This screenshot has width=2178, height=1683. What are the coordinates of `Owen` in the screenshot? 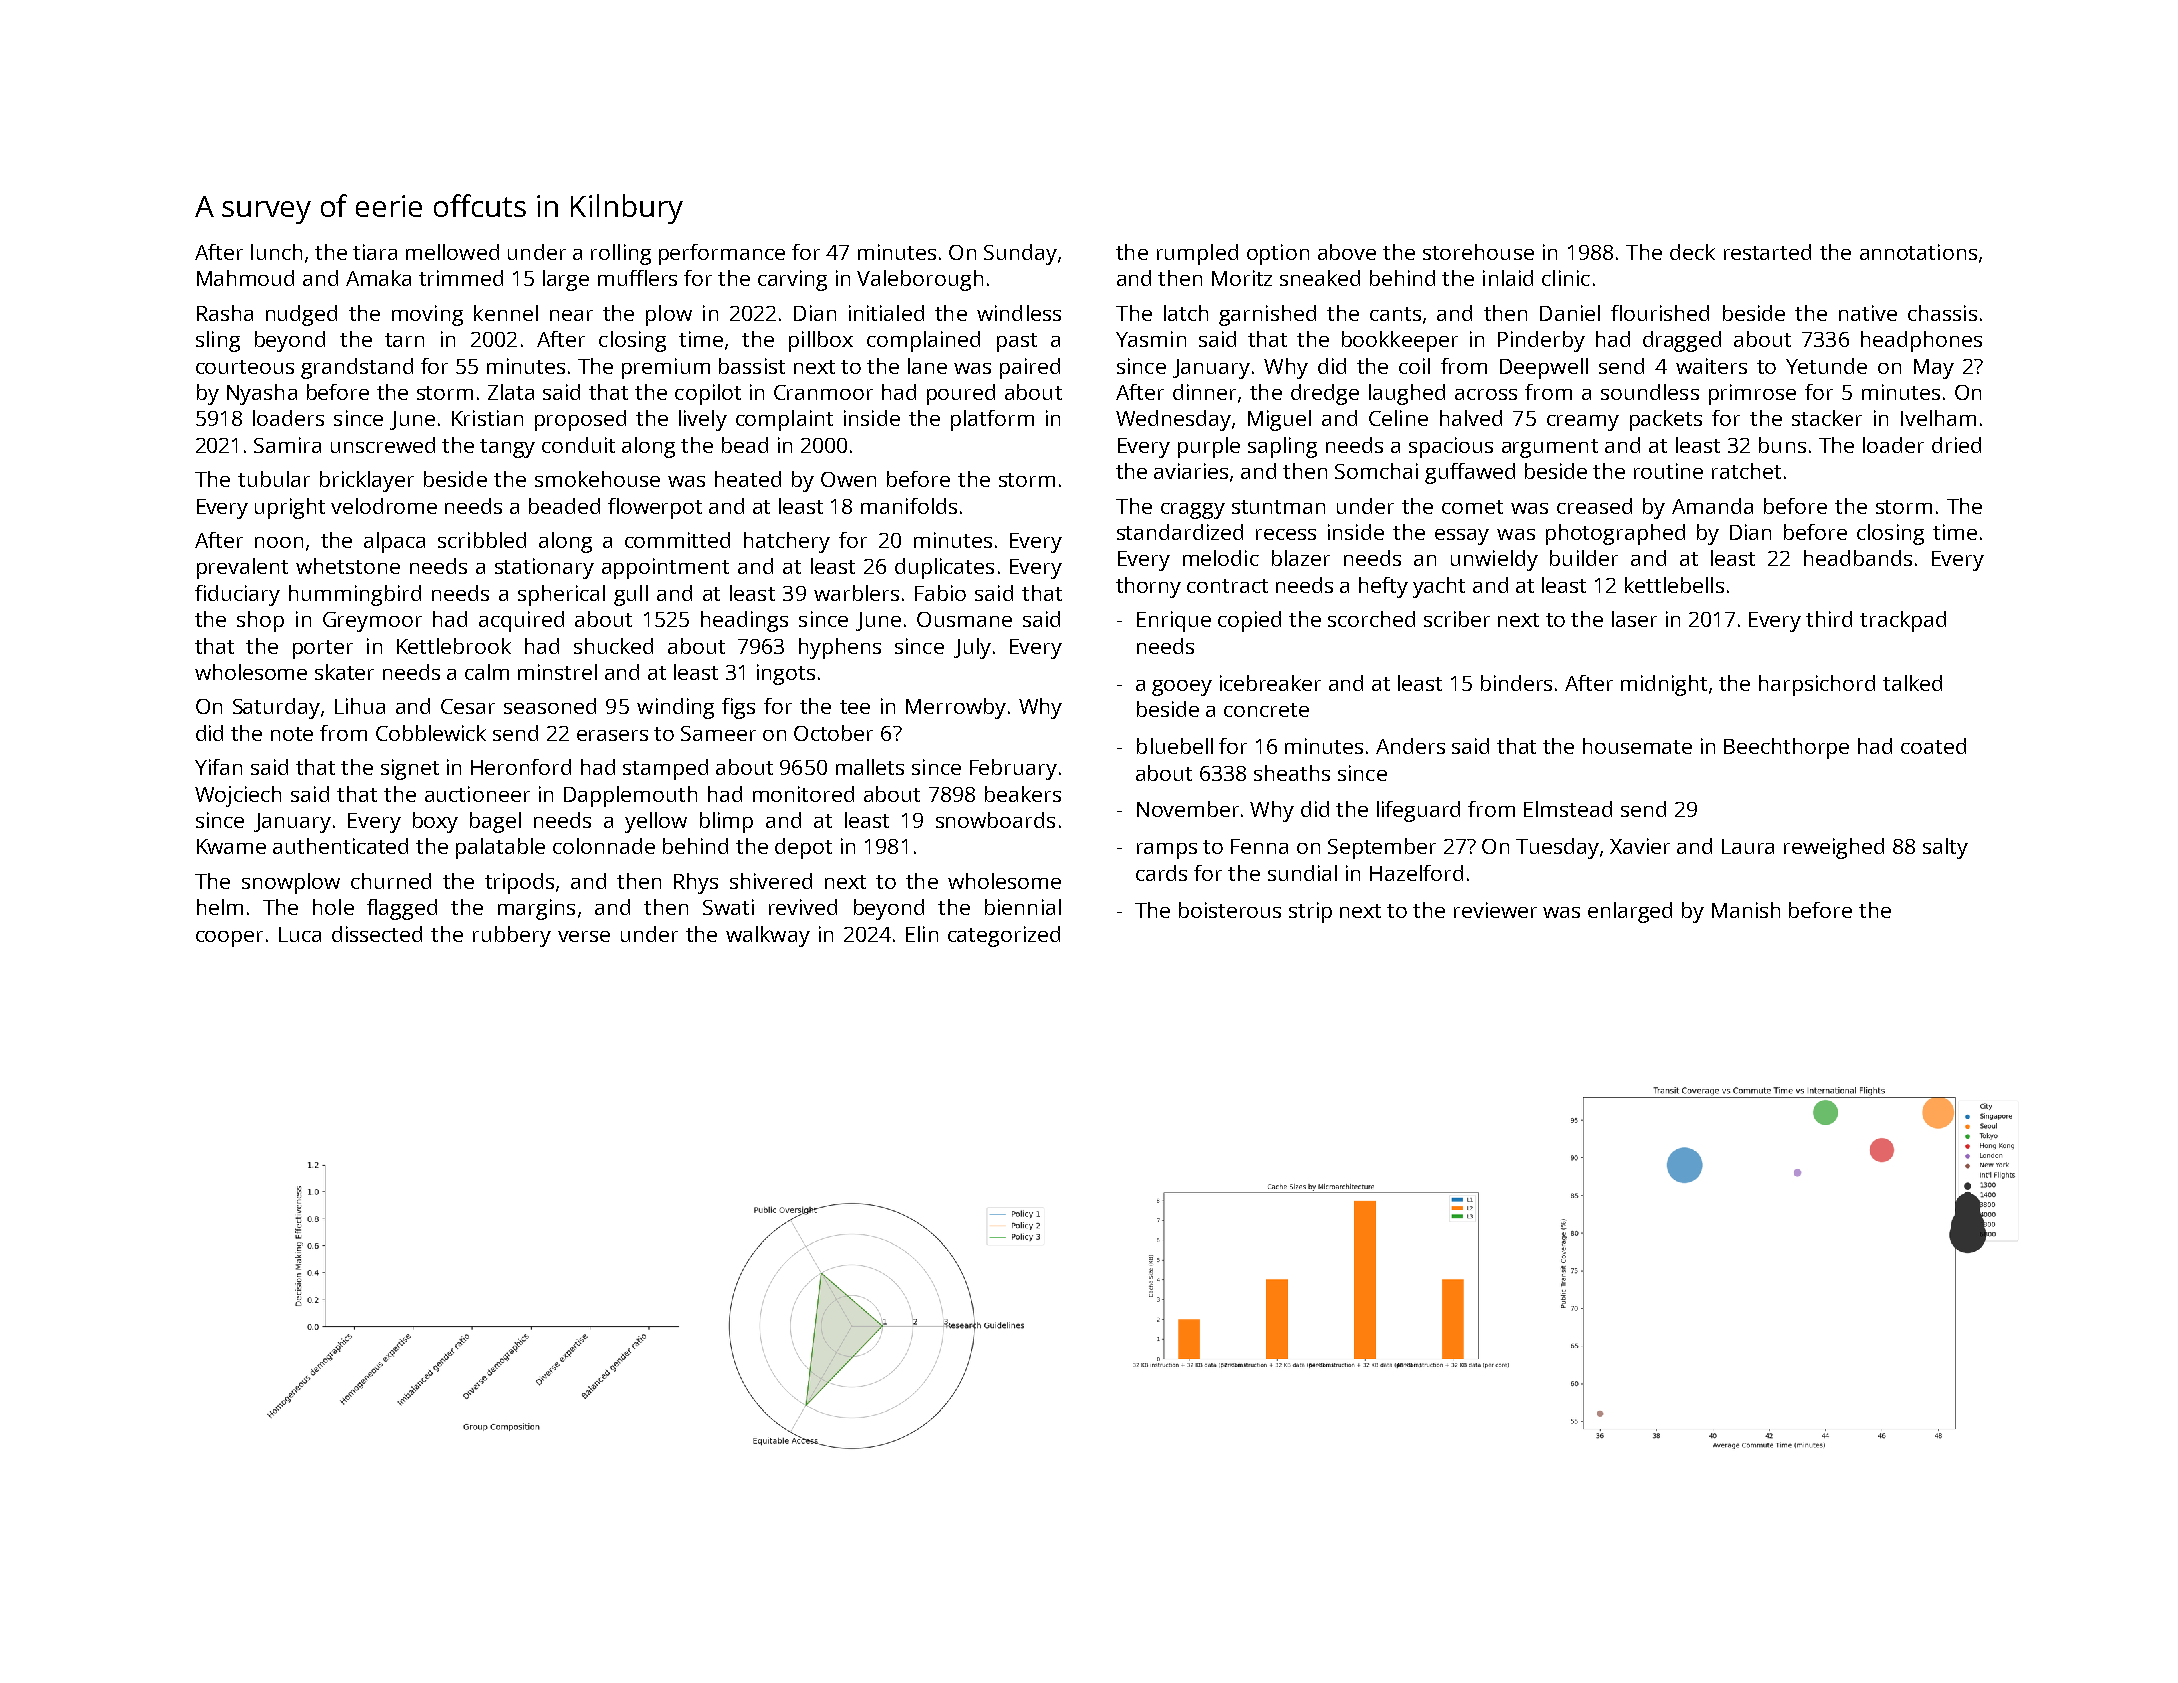 It's located at (848, 479).
